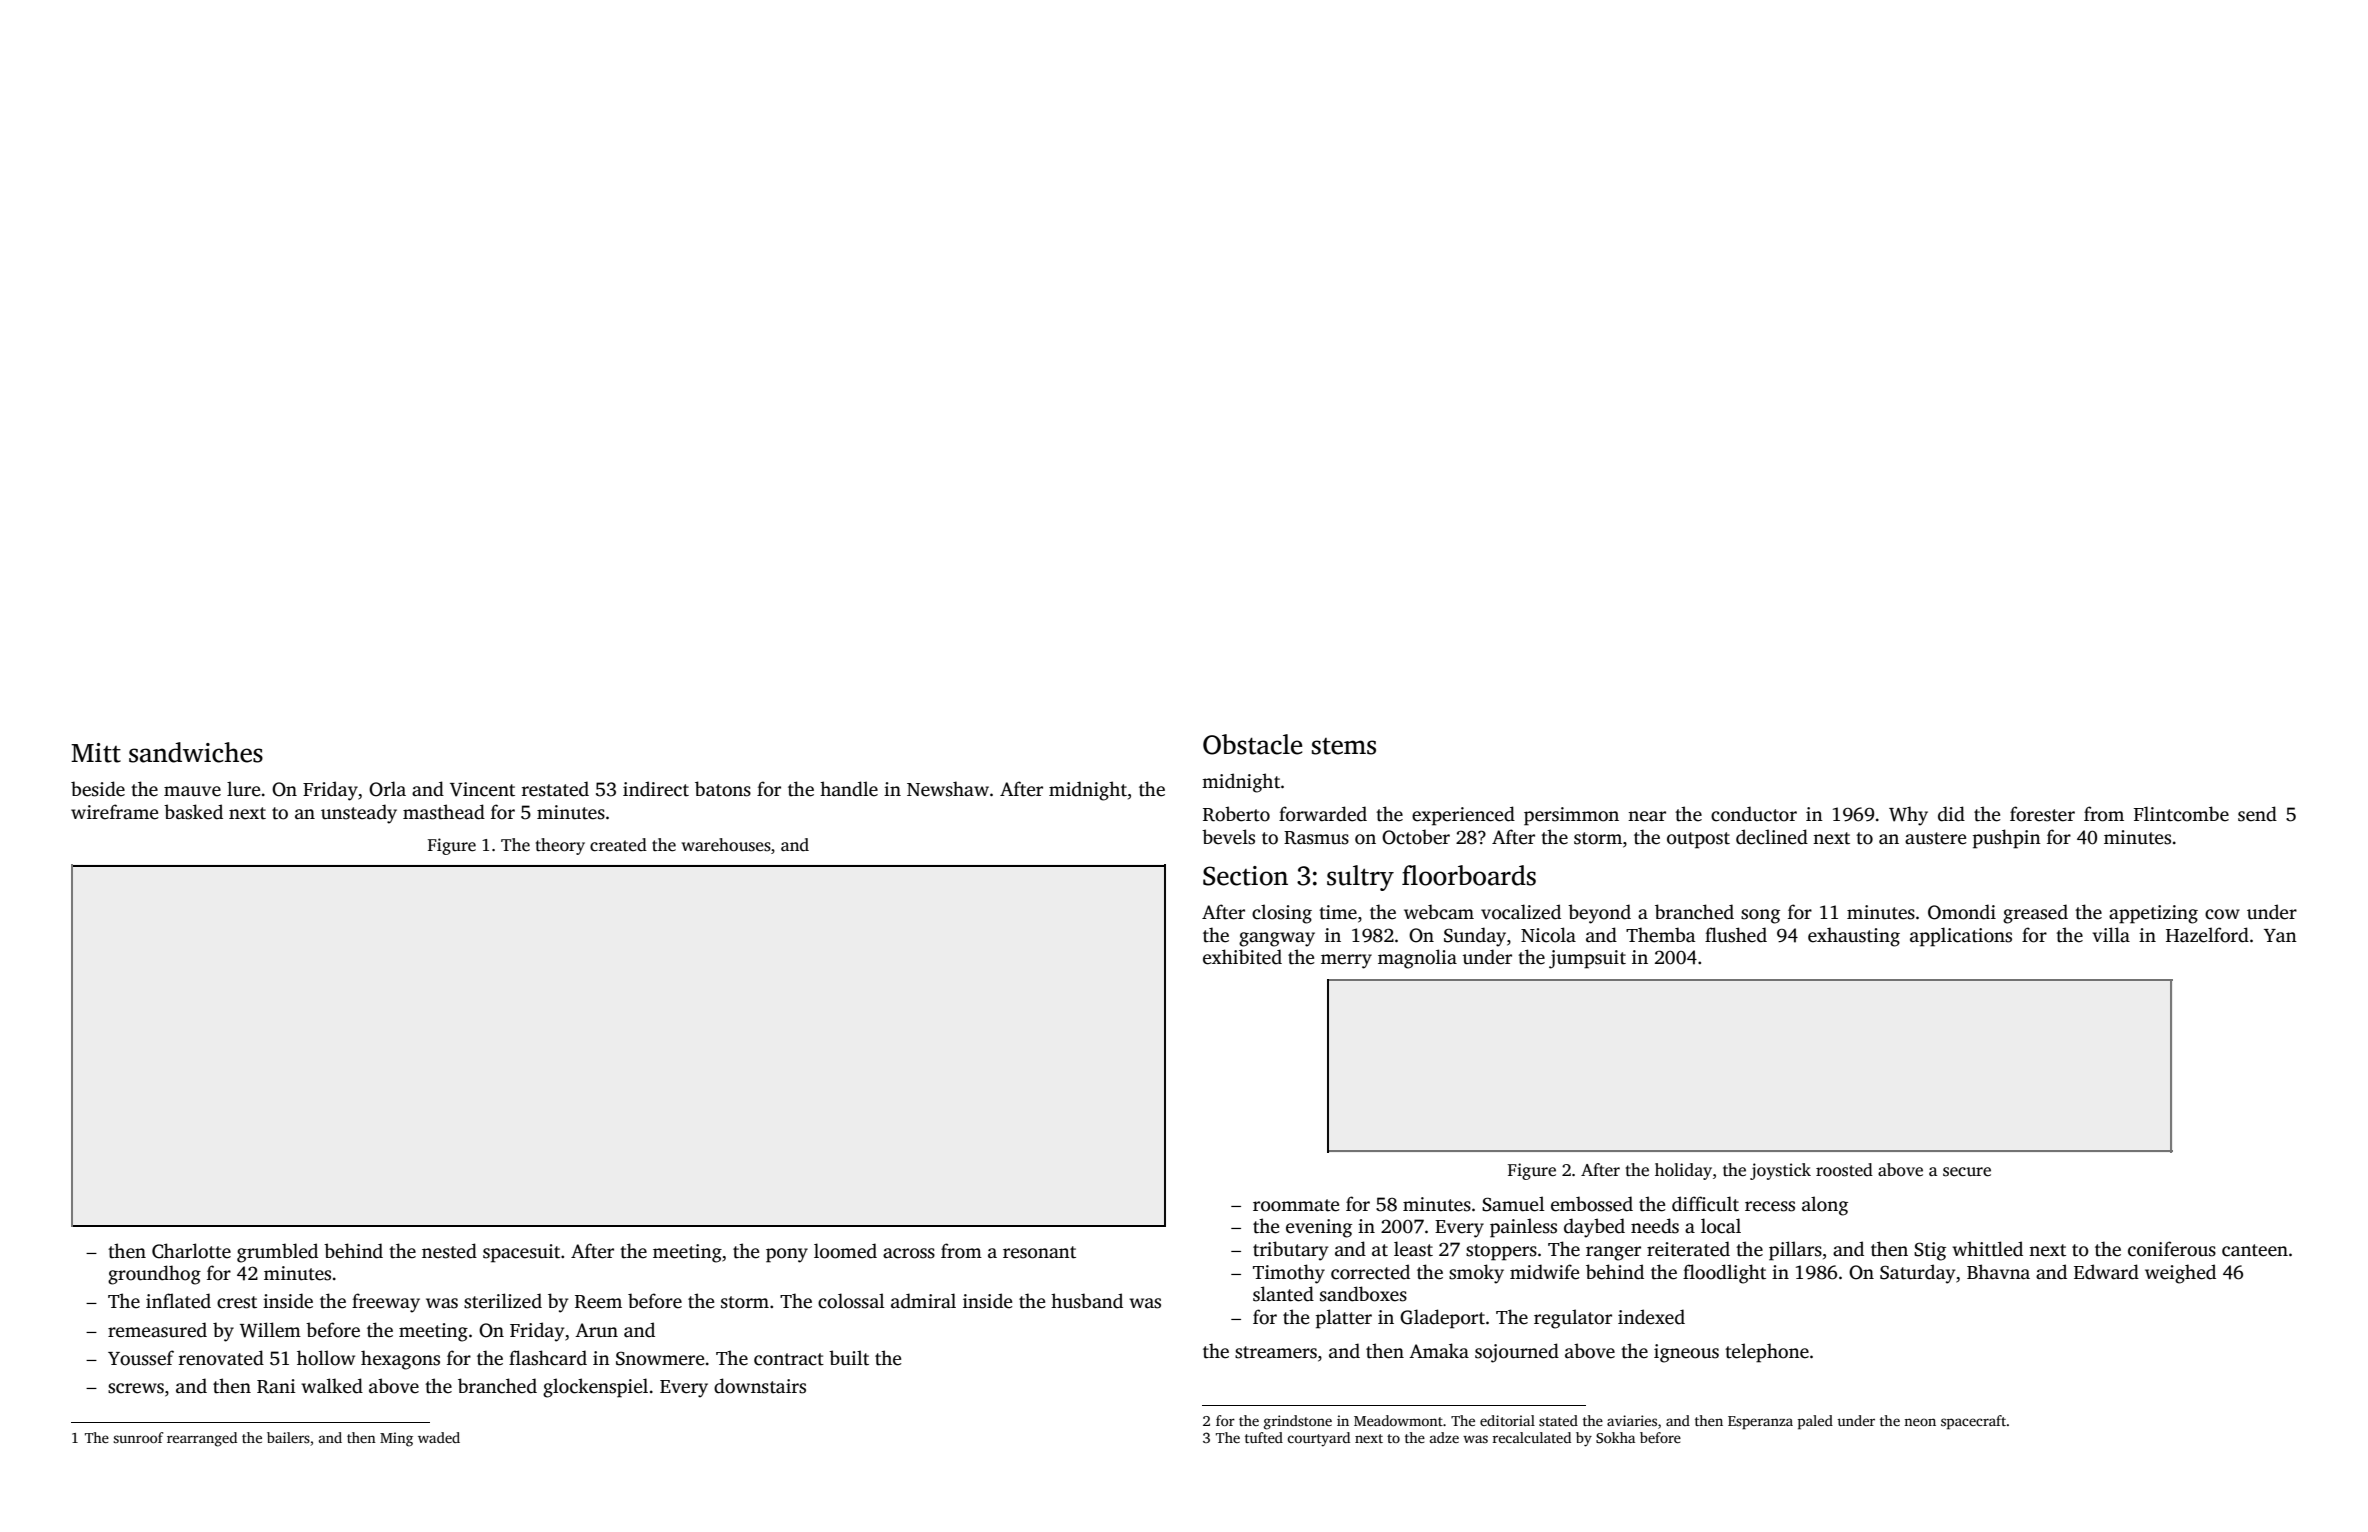  What do you see at coordinates (1683, 1171) in the image?
I see `holiday` at bounding box center [1683, 1171].
